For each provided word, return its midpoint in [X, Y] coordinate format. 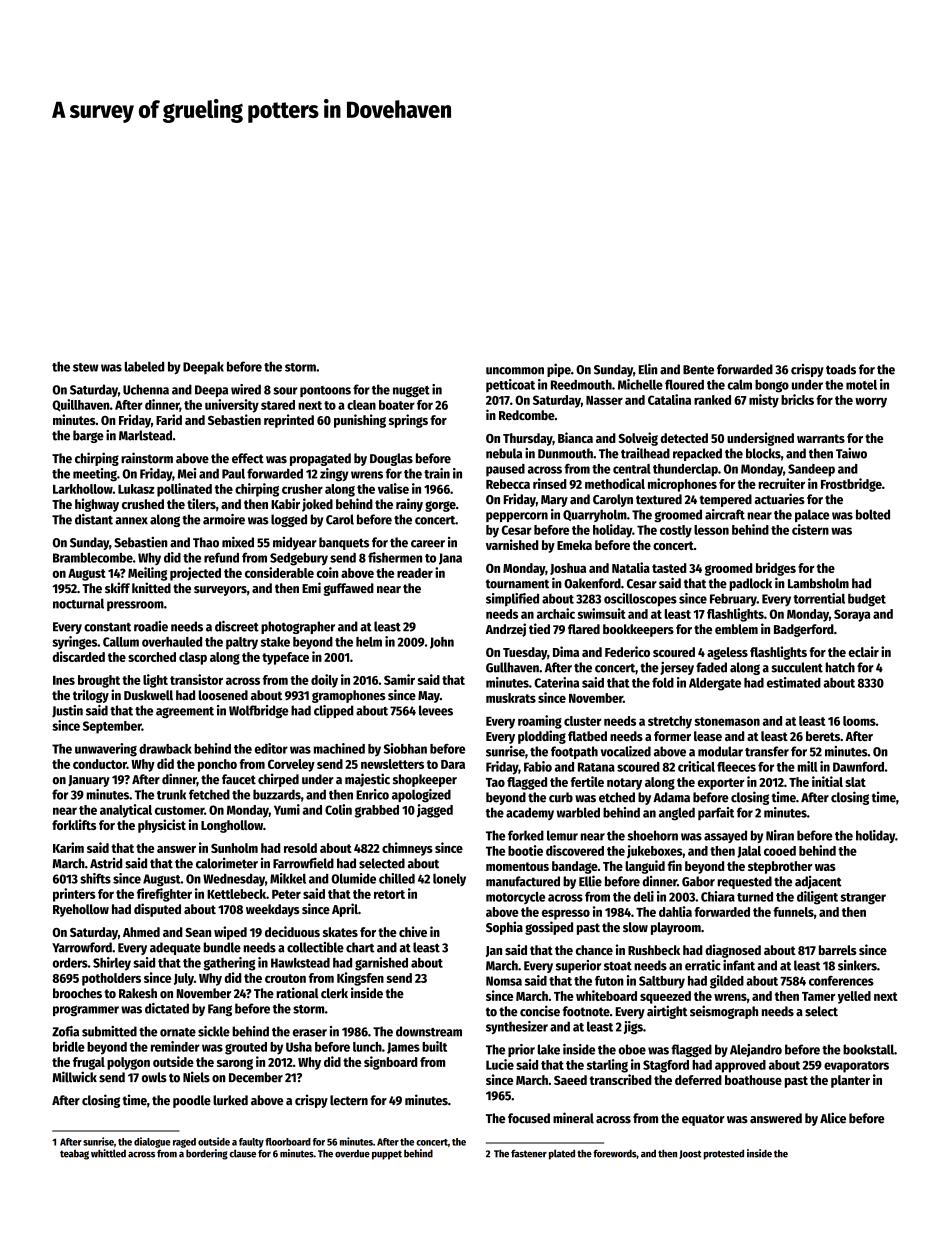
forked [526, 835]
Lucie [500, 1064]
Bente [698, 370]
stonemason [727, 721]
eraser [310, 1033]
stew [85, 367]
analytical [126, 811]
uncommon [515, 371]
